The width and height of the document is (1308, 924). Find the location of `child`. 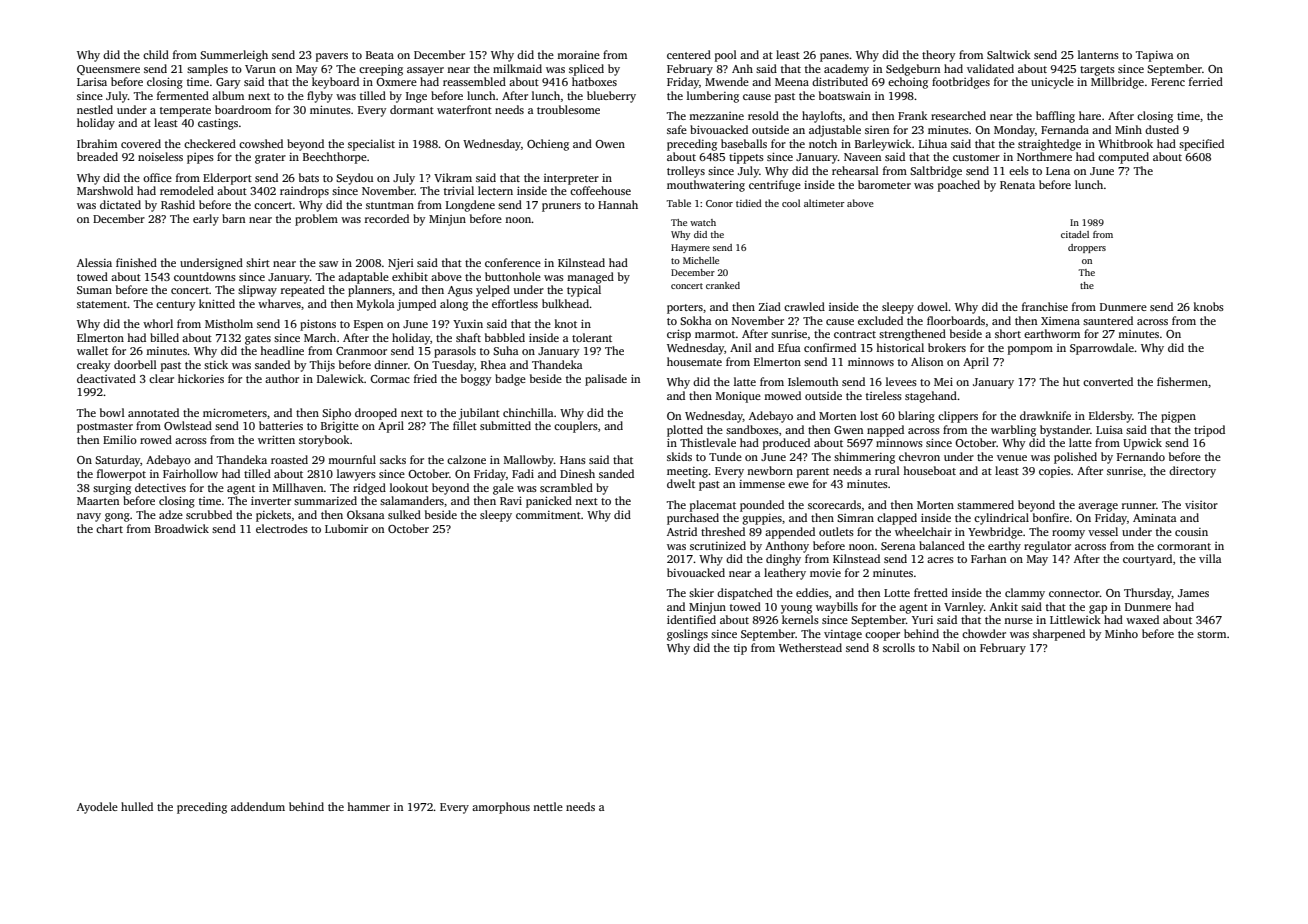

child is located at coordinates (156, 54).
